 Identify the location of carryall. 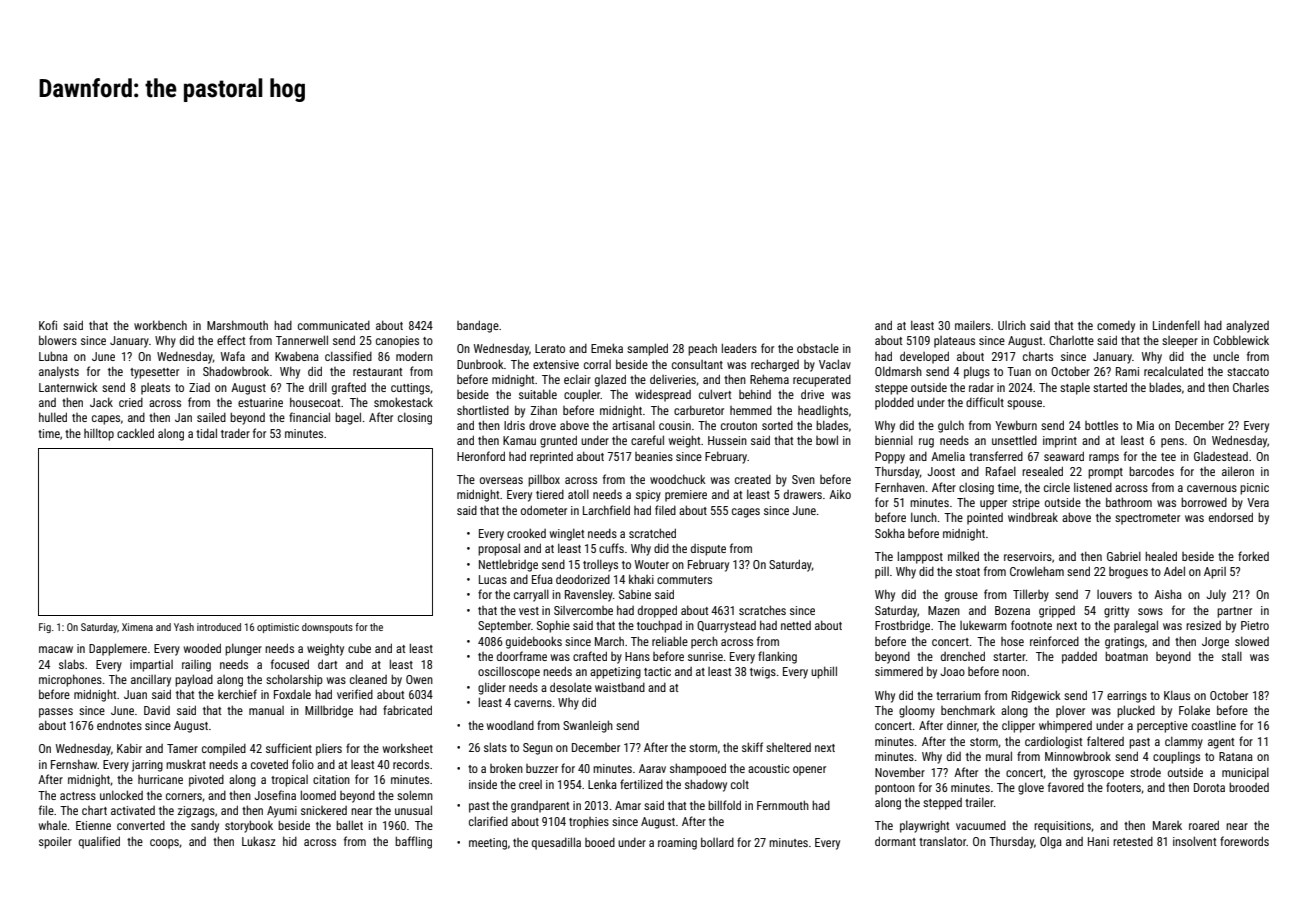
(531, 596).
